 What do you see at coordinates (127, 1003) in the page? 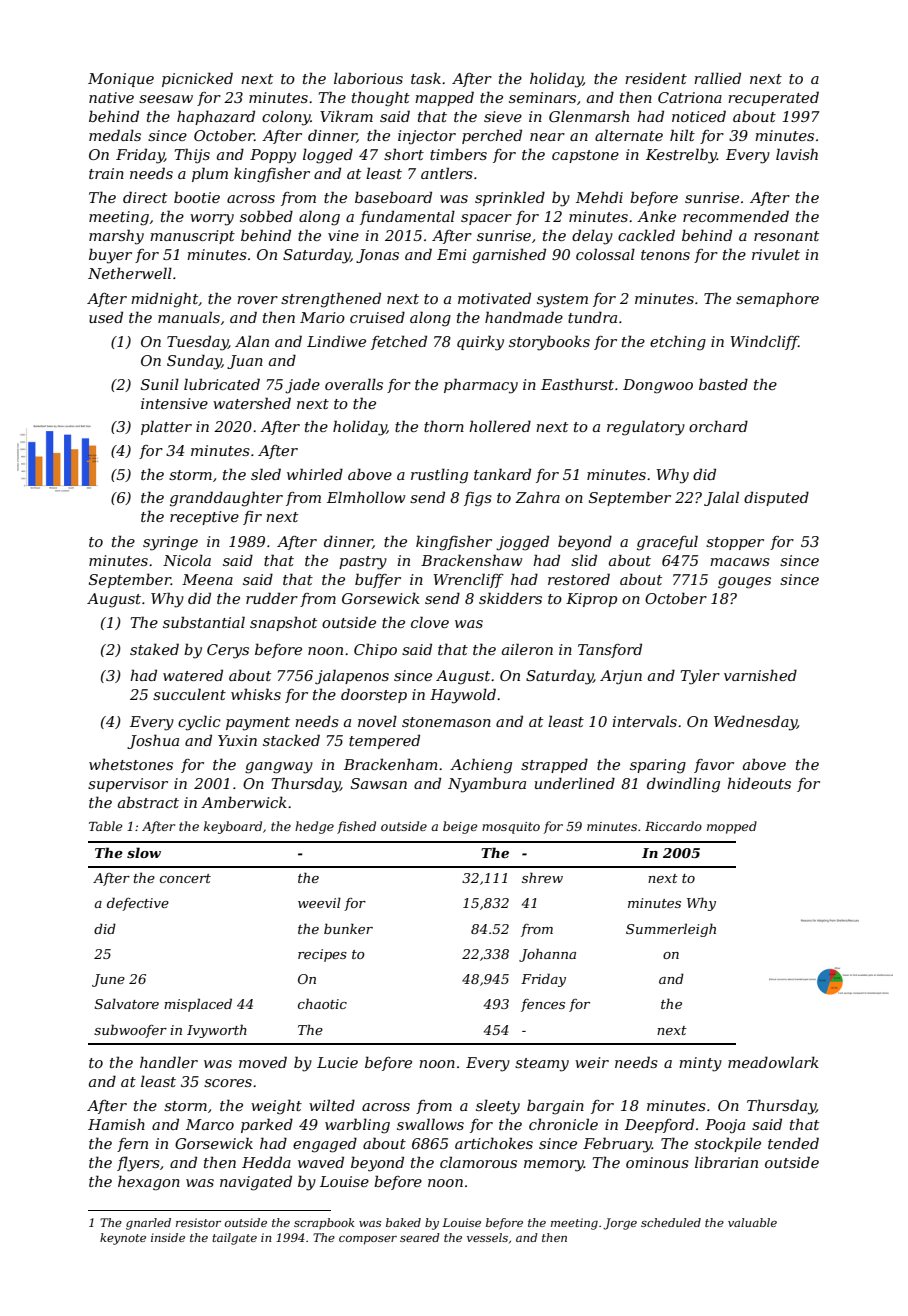
I see `Salvatore` at bounding box center [127, 1003].
